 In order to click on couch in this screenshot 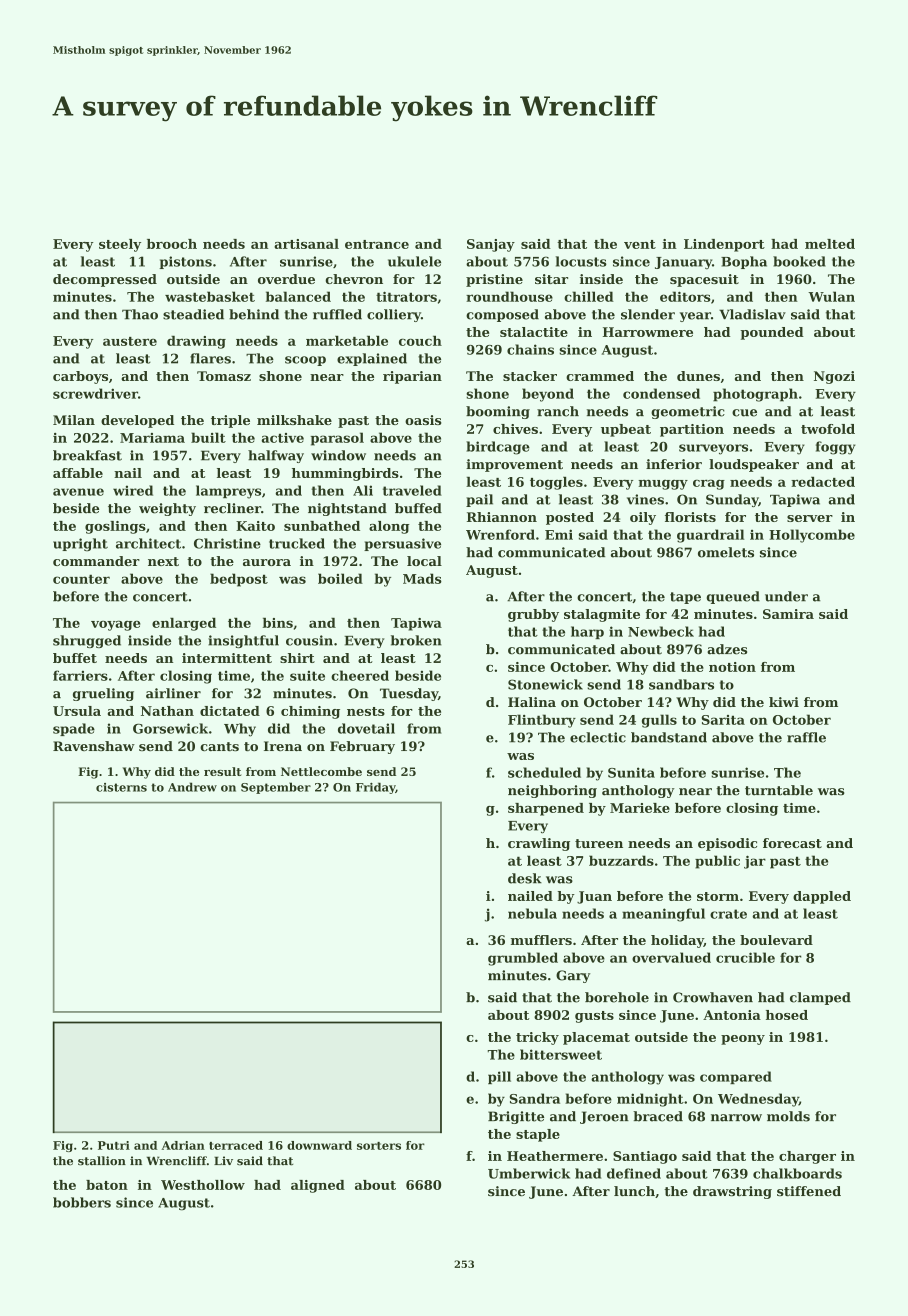, I will do `click(420, 341)`.
